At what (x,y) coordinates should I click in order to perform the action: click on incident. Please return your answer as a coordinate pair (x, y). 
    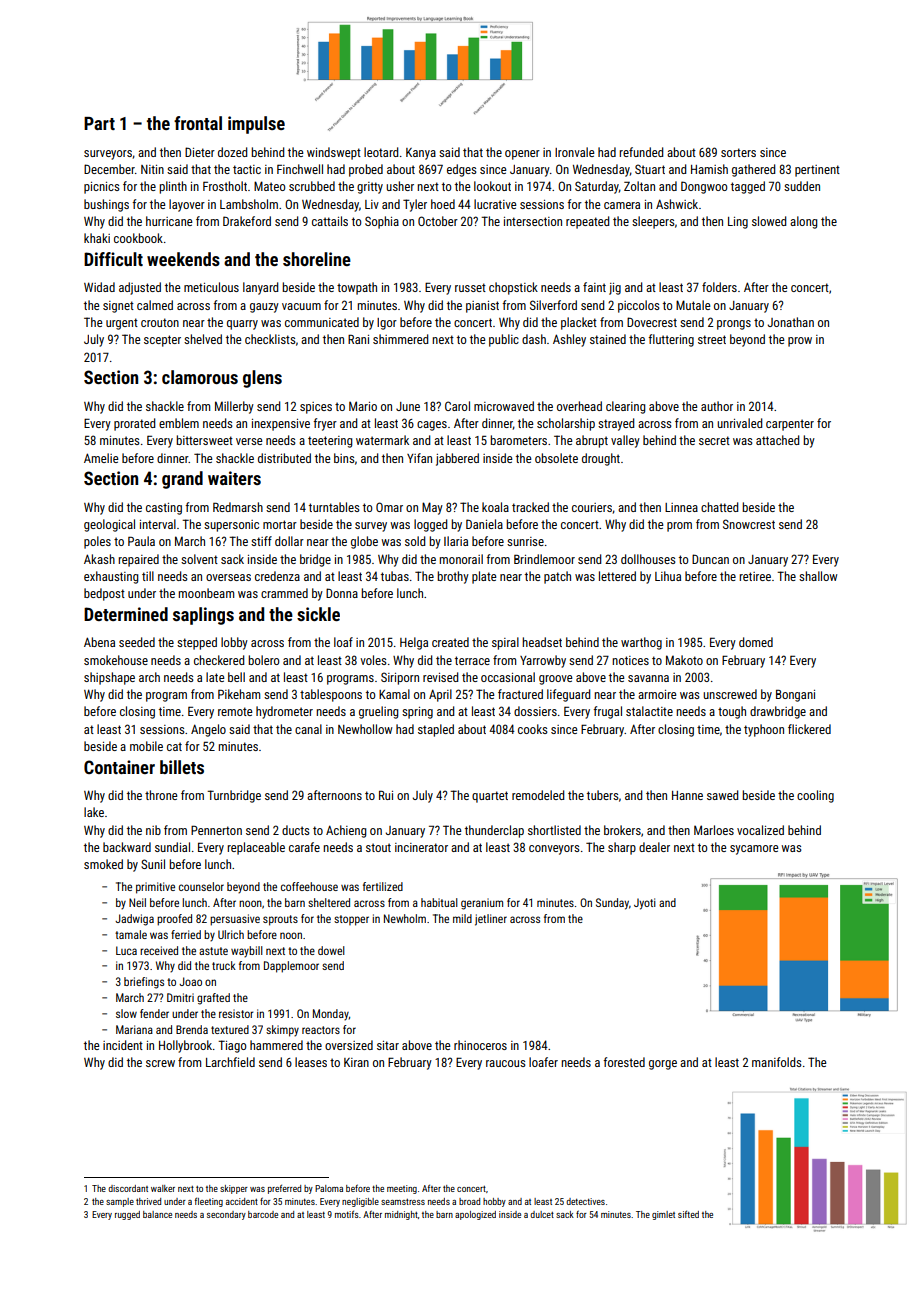
    Looking at the image, I should click on (123, 1045).
